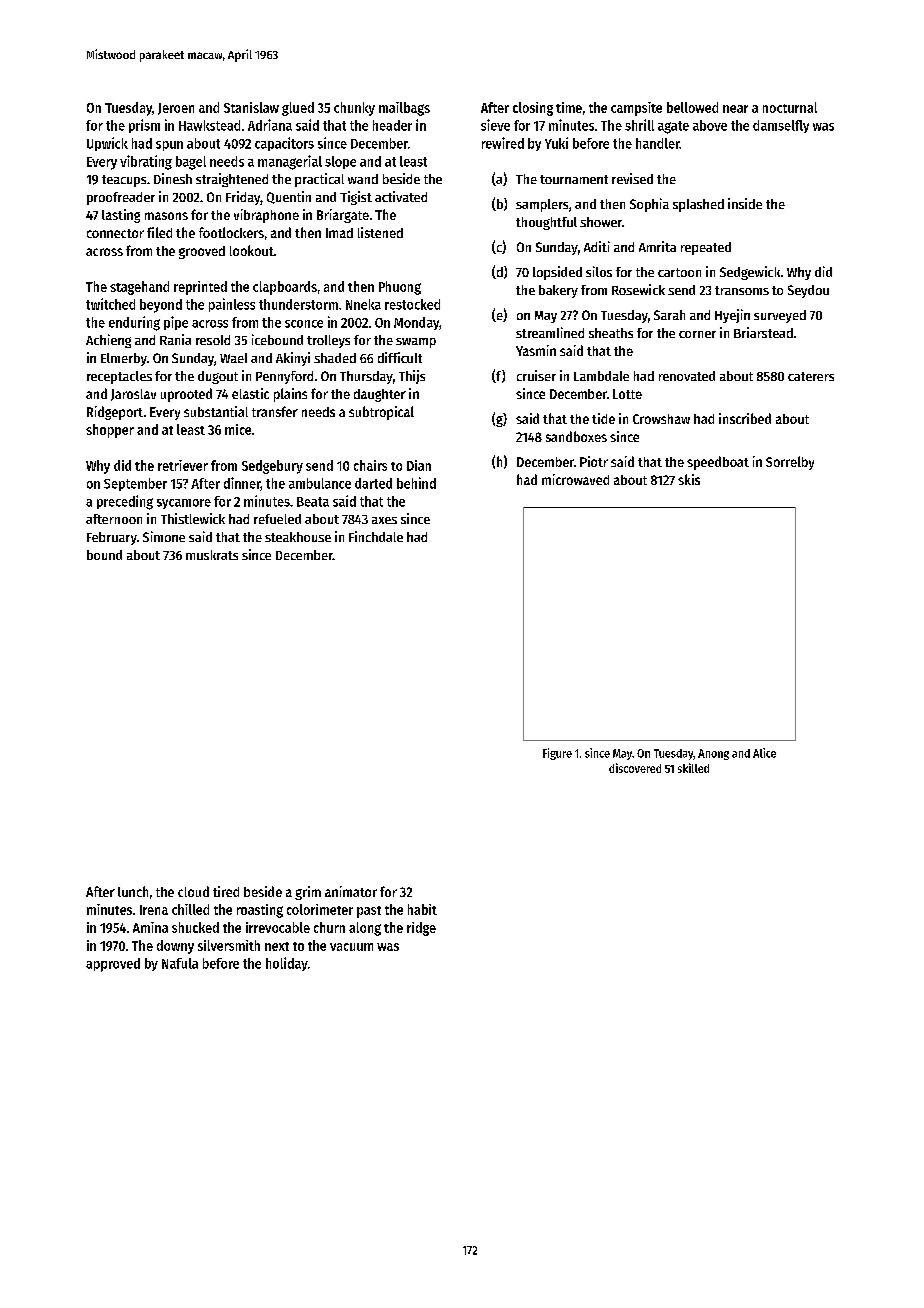 This screenshot has height=1308, width=924. I want to click on skis, so click(689, 479).
